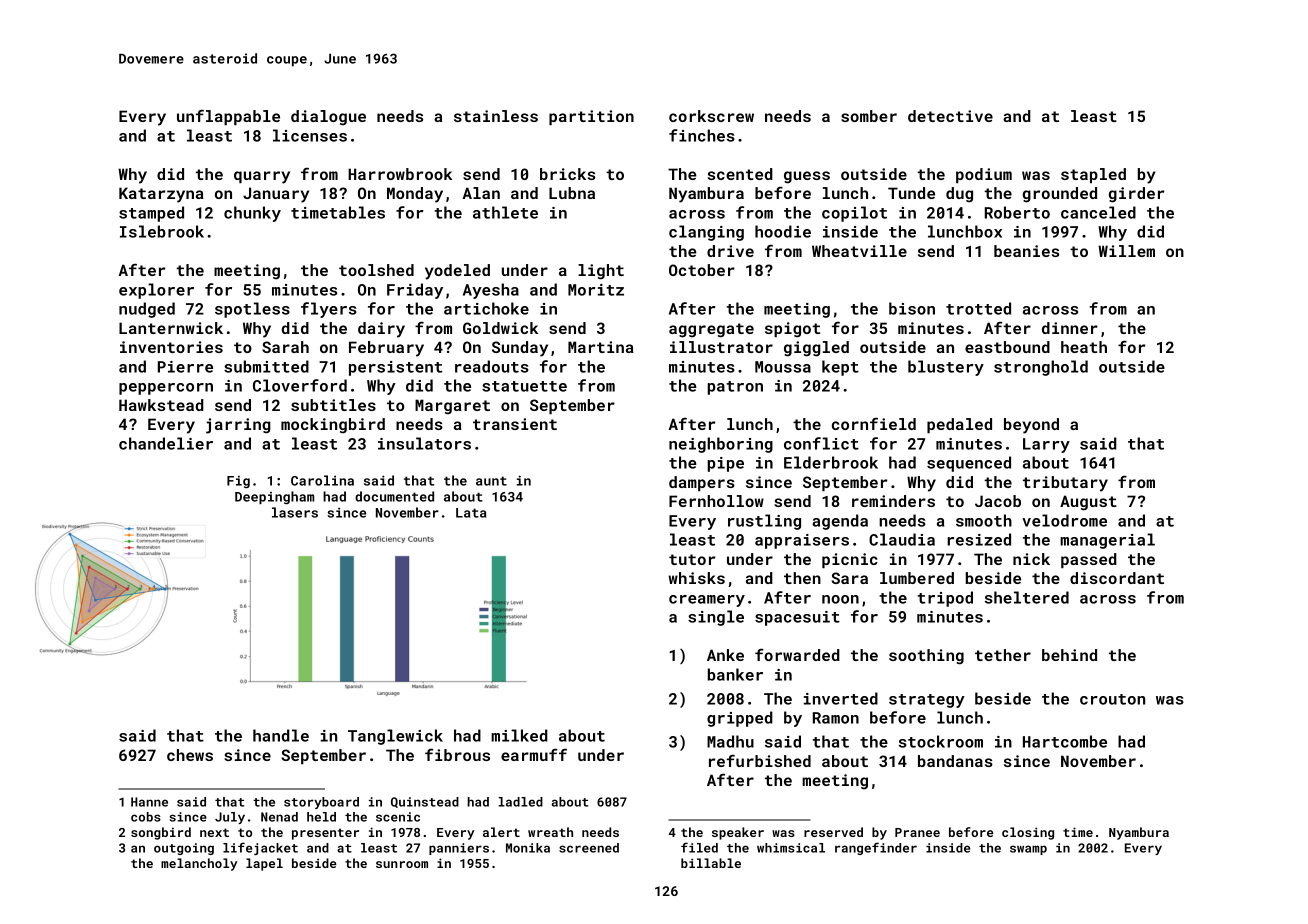 This screenshot has height=924, width=1308. Describe the element at coordinates (902, 539) in the screenshot. I see `Claudia` at that location.
